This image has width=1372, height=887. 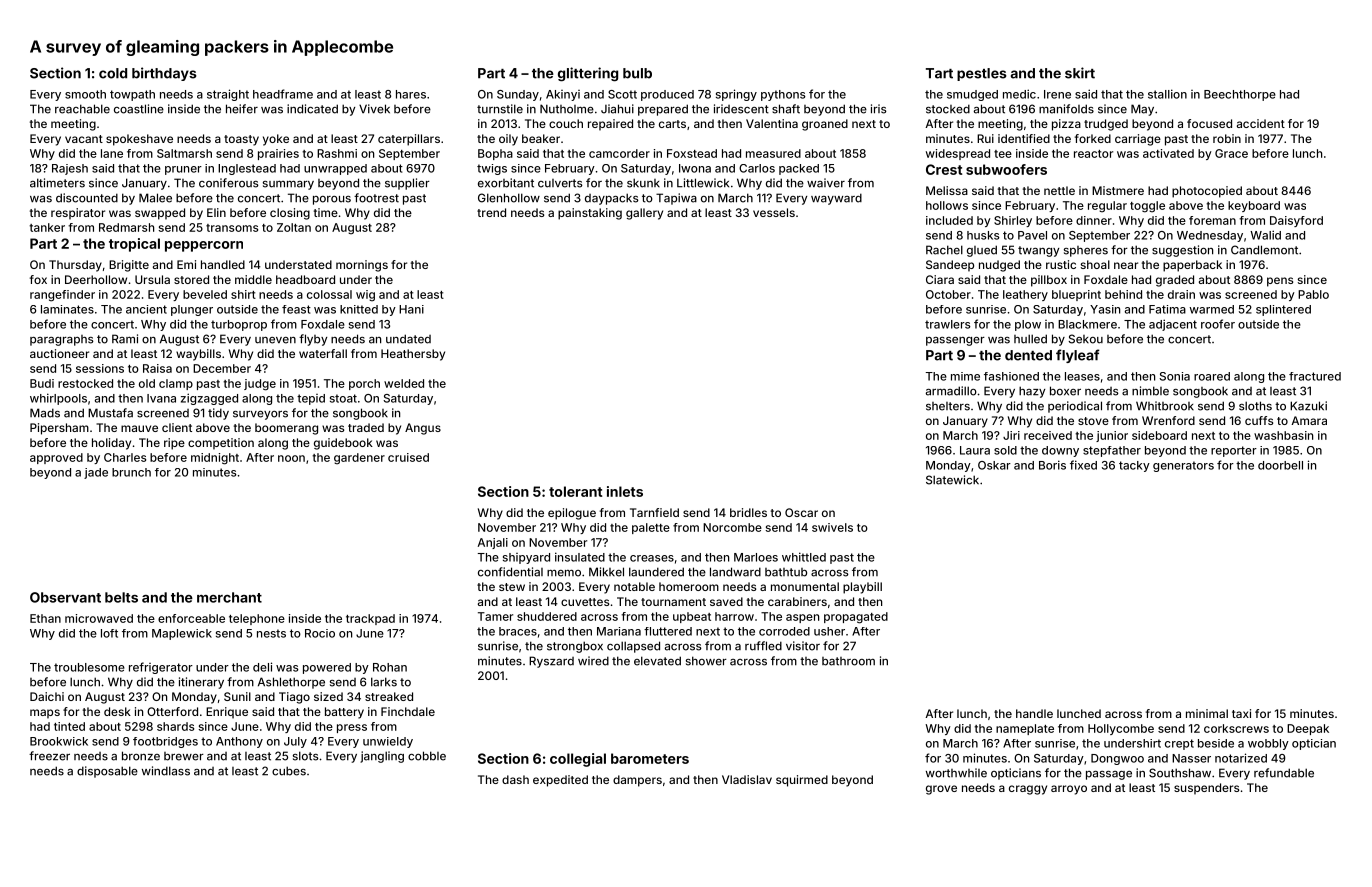 I want to click on footbridges, so click(x=165, y=742).
